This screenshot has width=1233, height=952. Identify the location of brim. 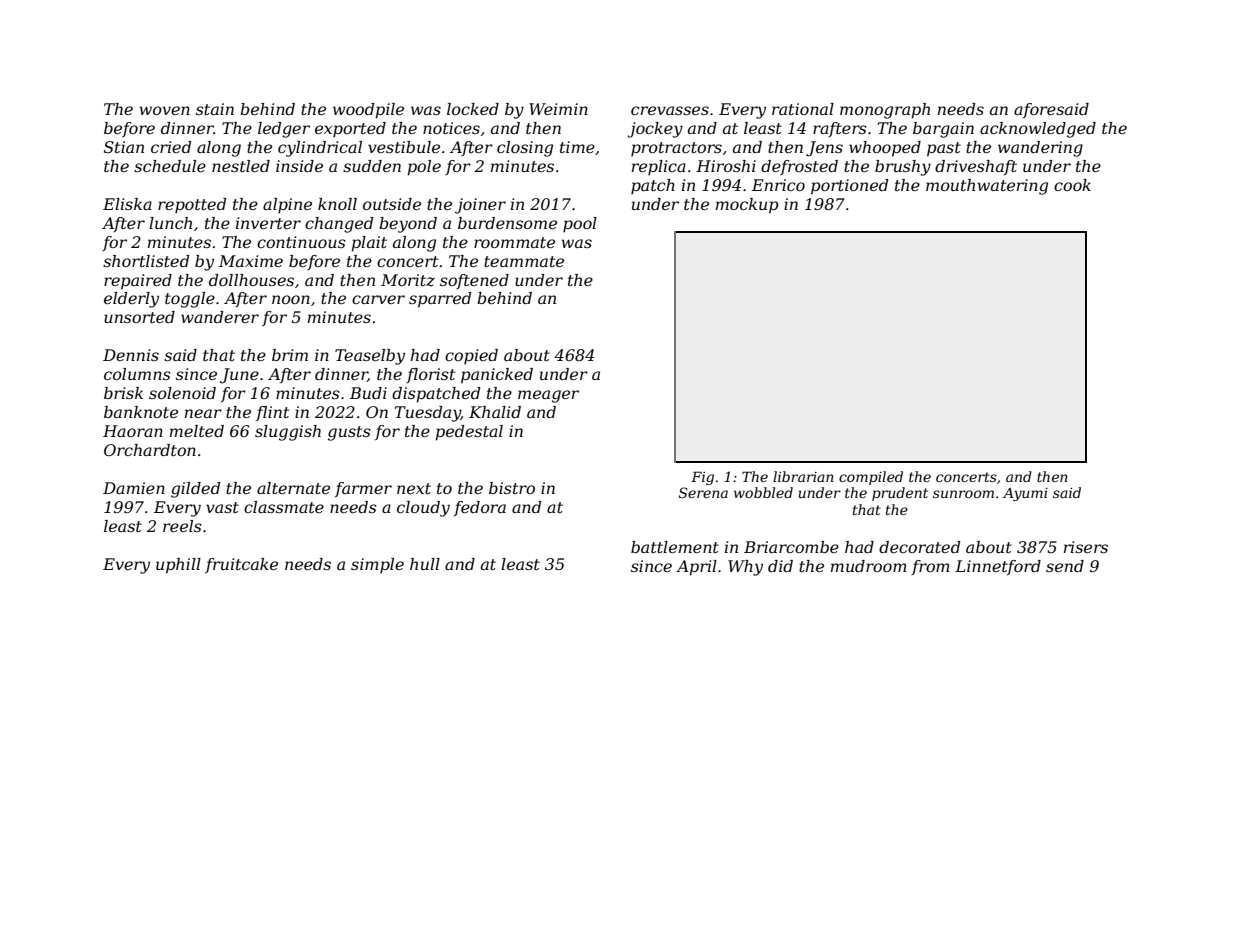
(290, 355).
